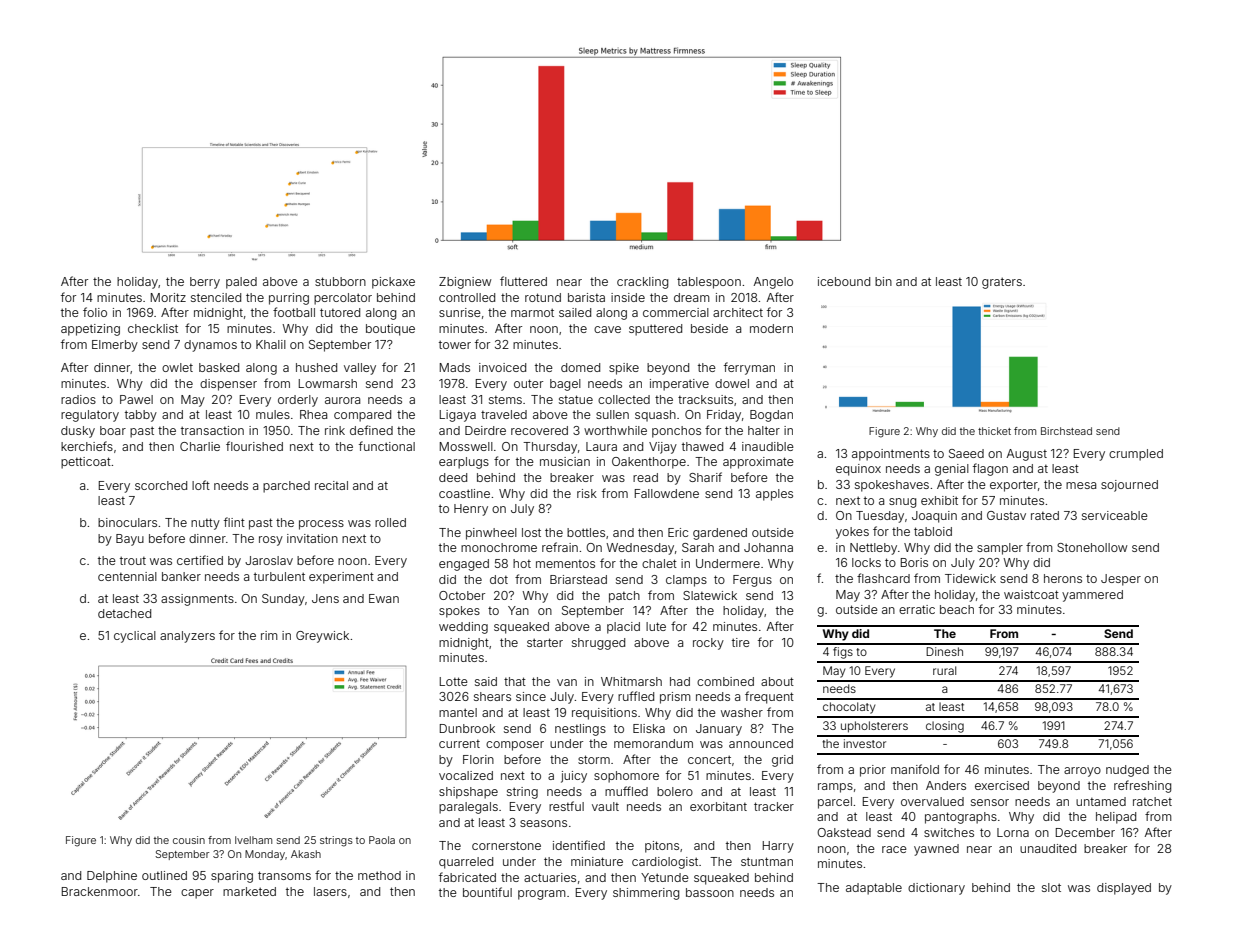 The height and width of the document is (952, 1233). Describe the element at coordinates (505, 400) in the document. I see `stems` at that location.
